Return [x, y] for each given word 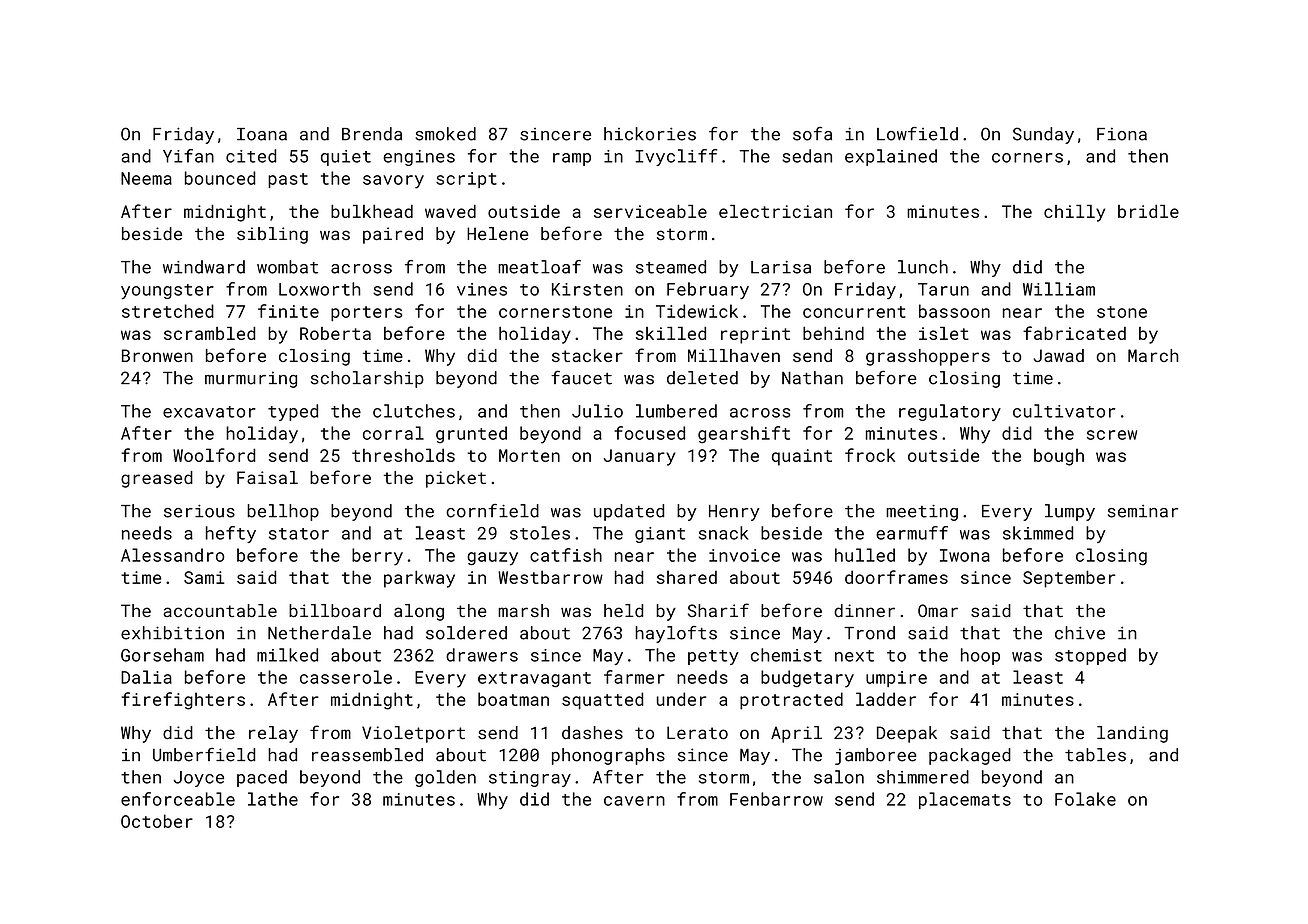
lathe [273, 799]
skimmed [1038, 533]
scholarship [367, 379]
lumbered [676, 411]
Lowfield [917, 134]
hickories [650, 134]
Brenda [372, 134]
